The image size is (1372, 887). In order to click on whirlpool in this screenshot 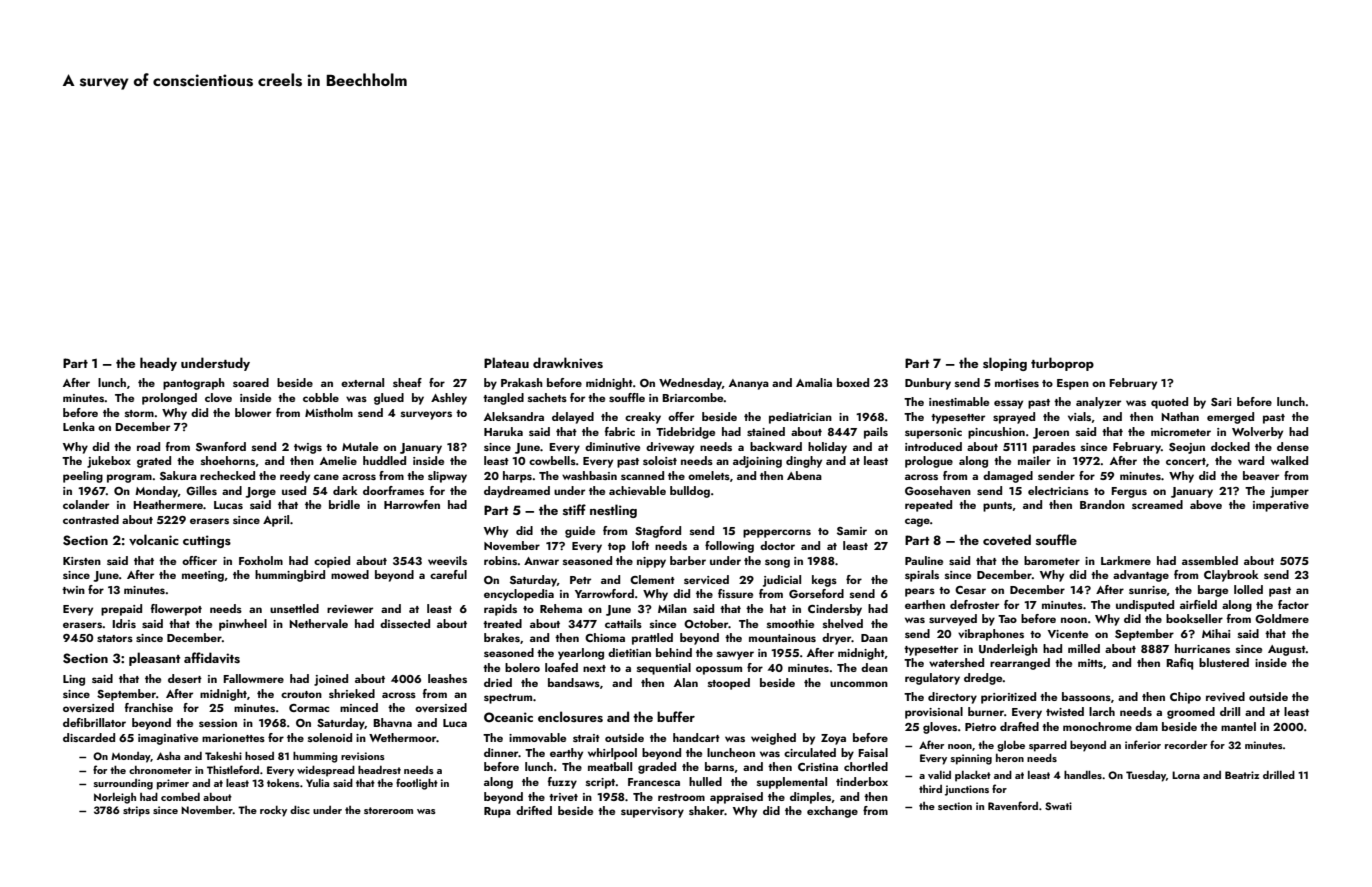, I will do `click(612, 754)`.
